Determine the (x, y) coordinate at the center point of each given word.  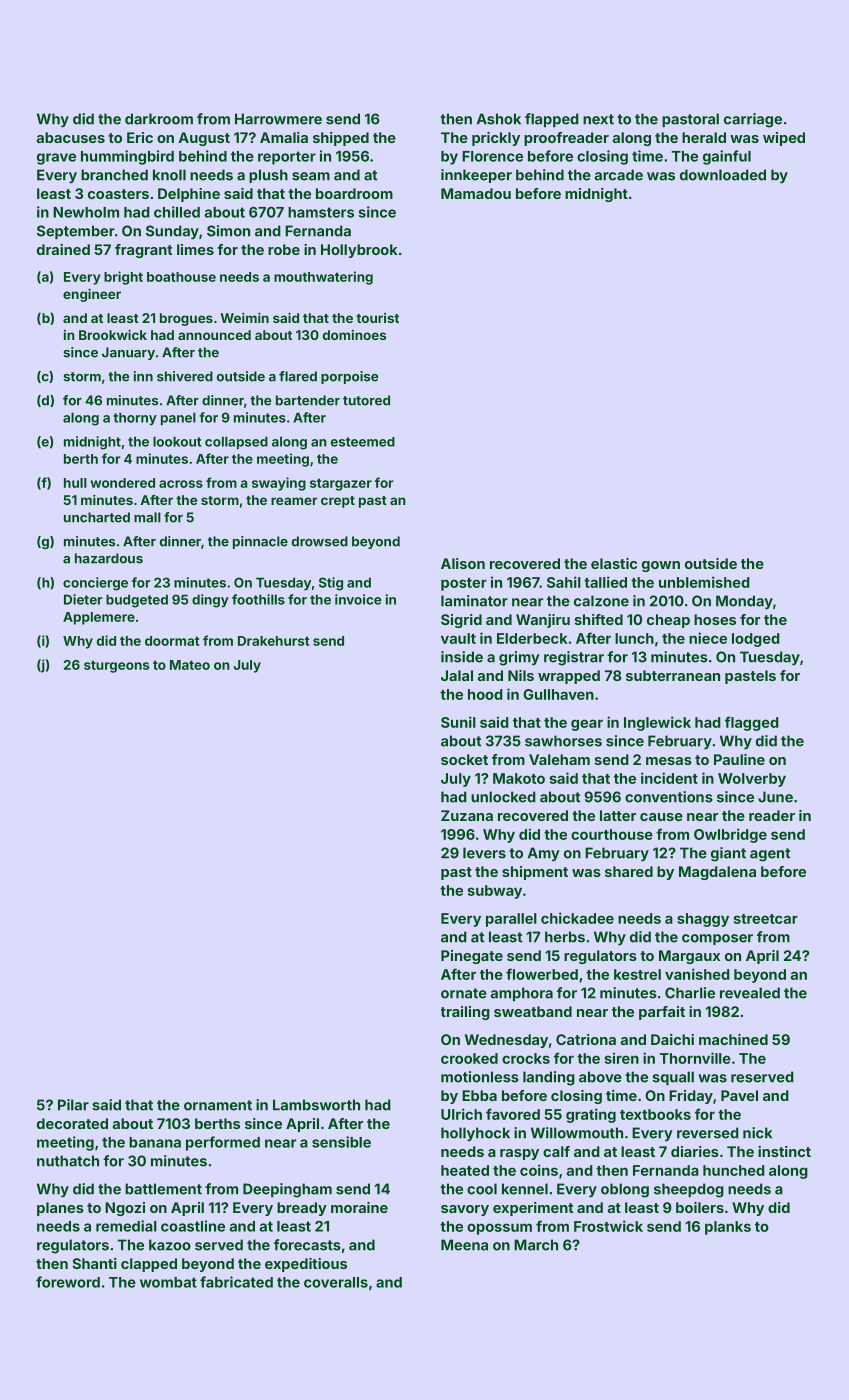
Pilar (73, 1105)
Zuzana (467, 815)
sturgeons (116, 666)
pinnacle (260, 542)
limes (195, 249)
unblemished (704, 582)
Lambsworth (316, 1105)
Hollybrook (359, 251)
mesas (669, 761)
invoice (358, 599)
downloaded (723, 175)
